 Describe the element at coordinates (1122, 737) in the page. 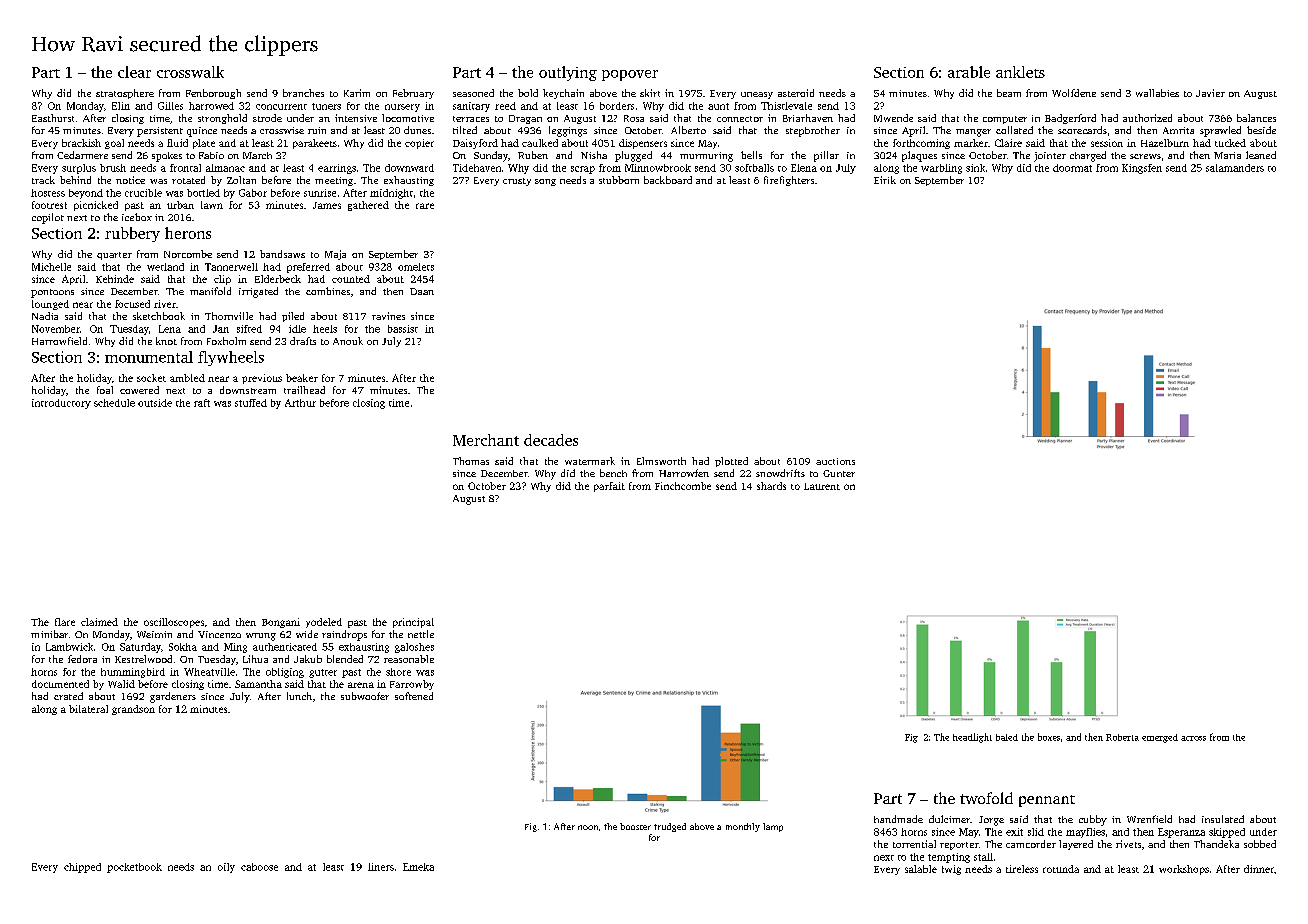

I see `Roberta` at that location.
